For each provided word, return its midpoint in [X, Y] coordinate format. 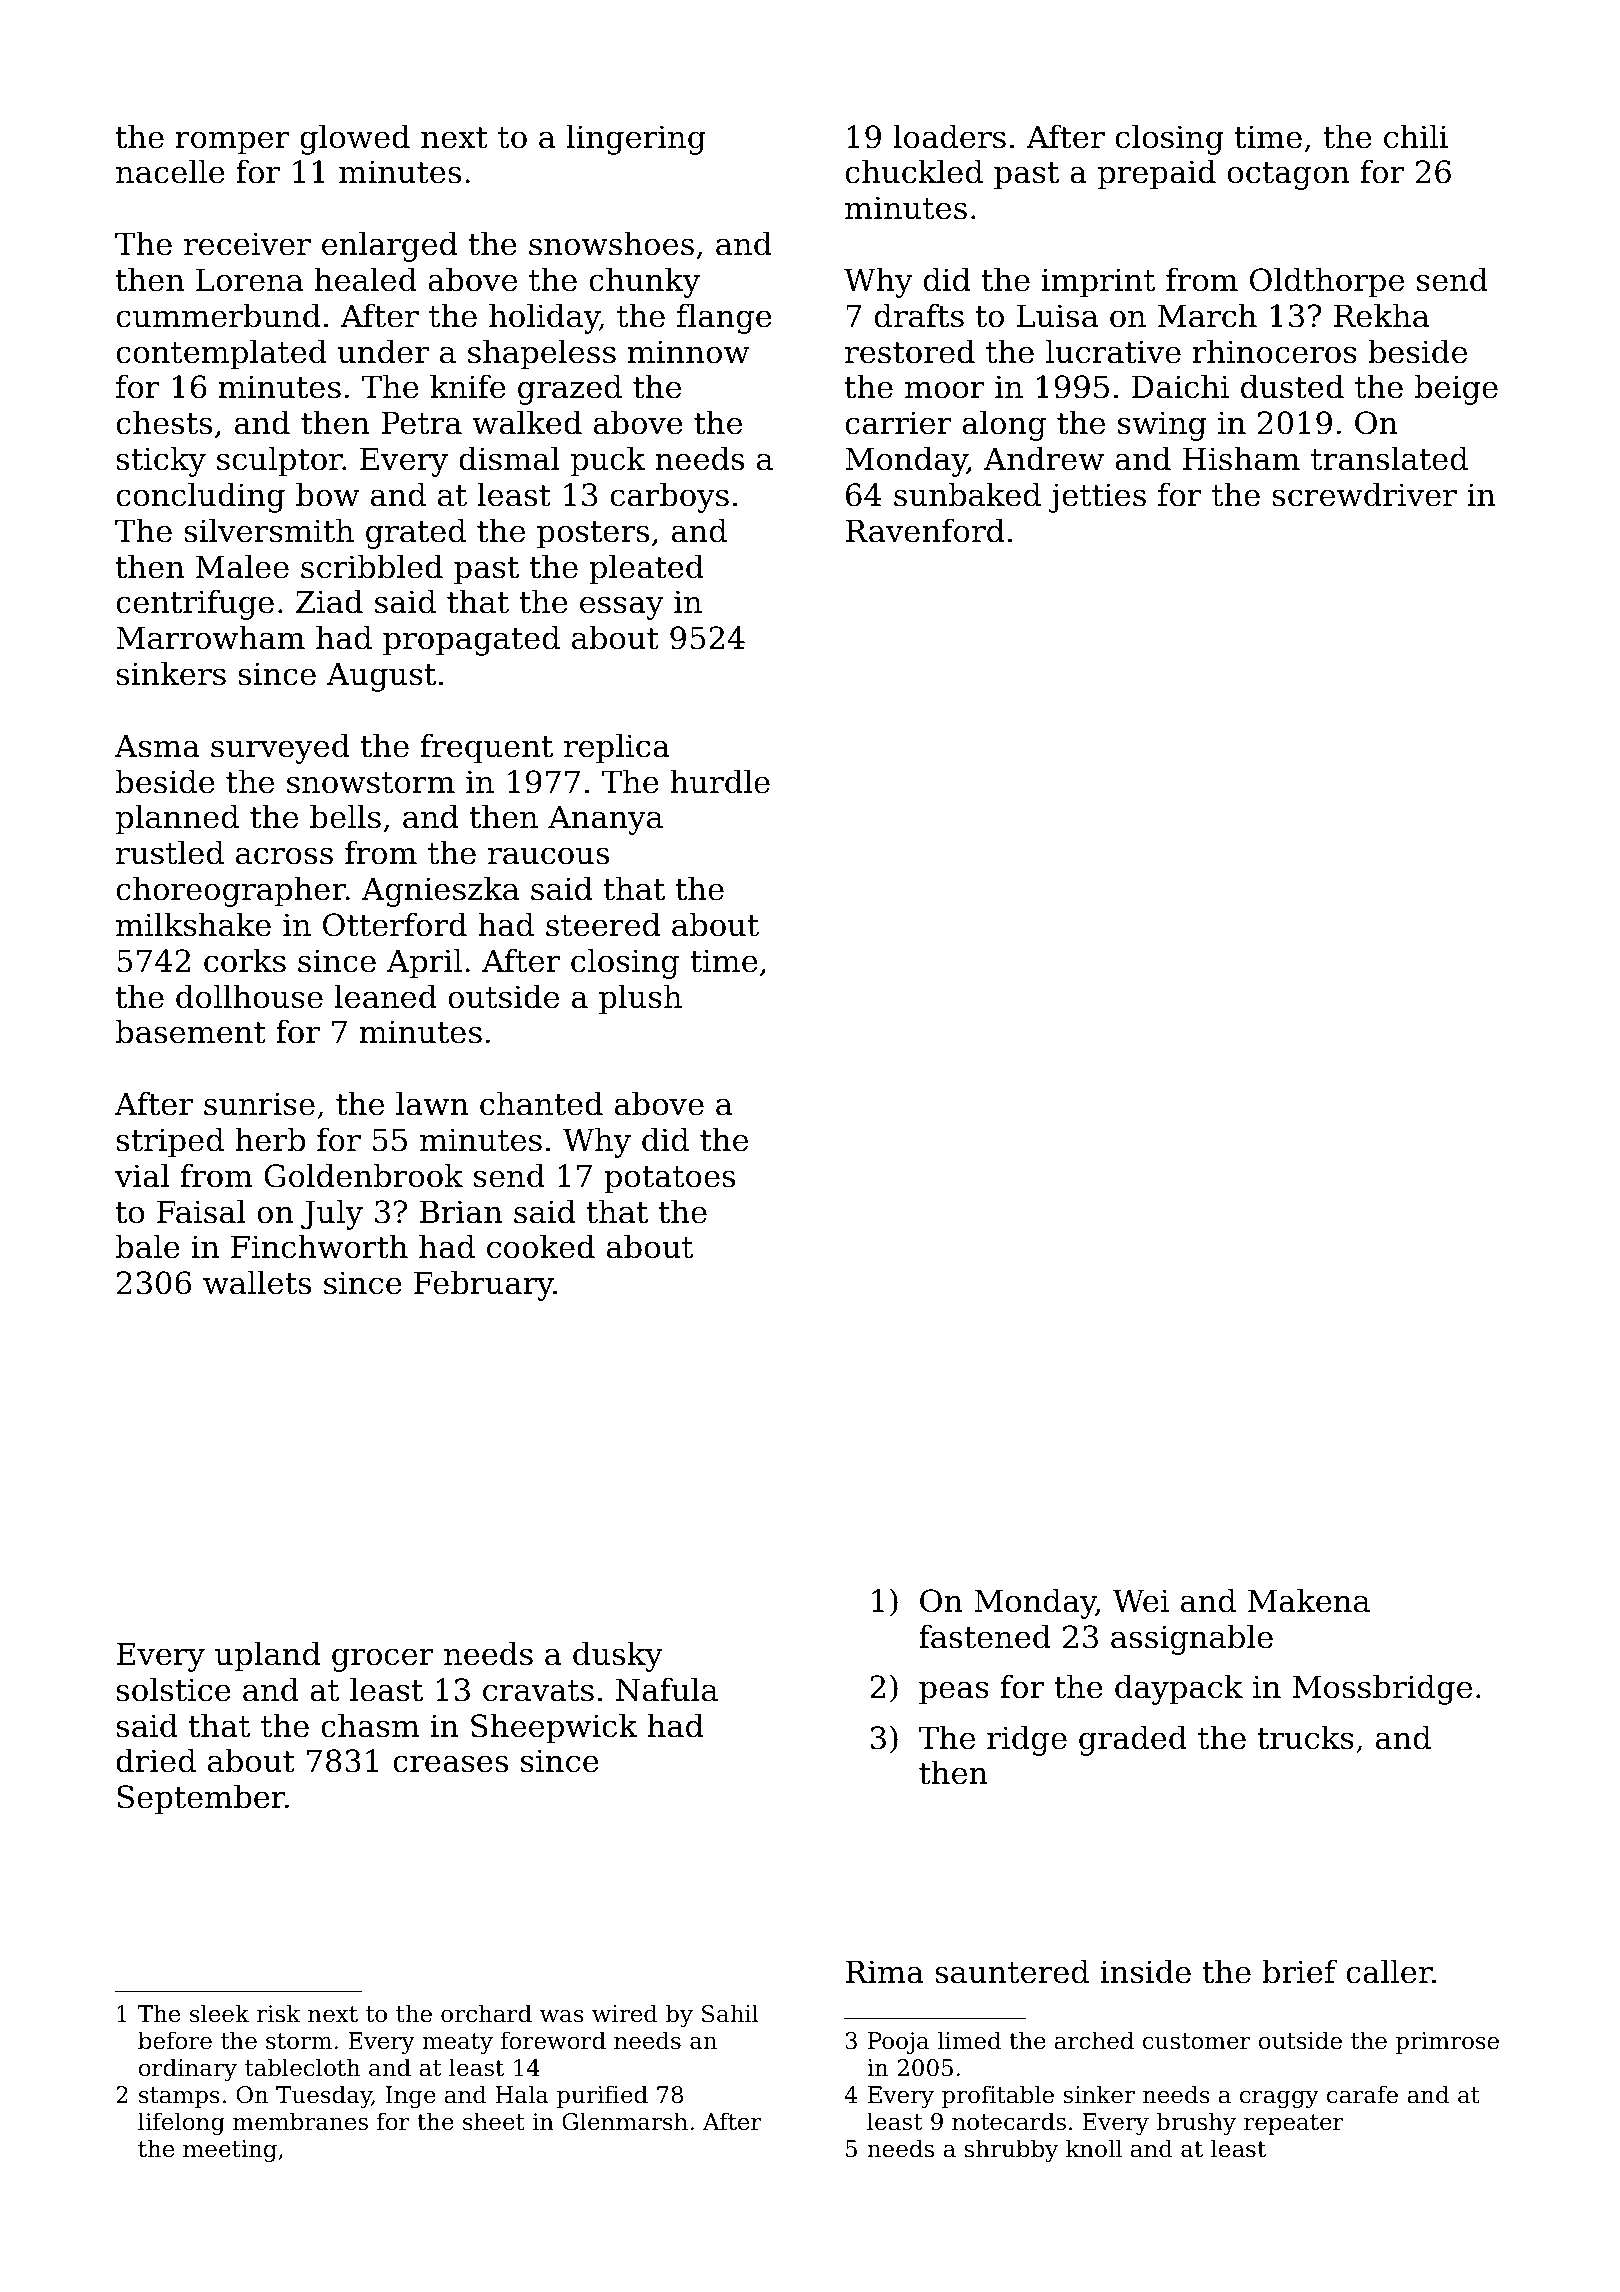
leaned [385, 996]
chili [1416, 136]
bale [148, 1246]
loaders [949, 136]
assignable [1192, 1639]
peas [954, 1693]
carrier [898, 423]
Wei [1141, 1601]
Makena [1309, 1600]
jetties [1097, 498]
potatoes [669, 1180]
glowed [355, 139]
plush [640, 999]
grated [416, 533]
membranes [300, 2121]
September [201, 1799]
